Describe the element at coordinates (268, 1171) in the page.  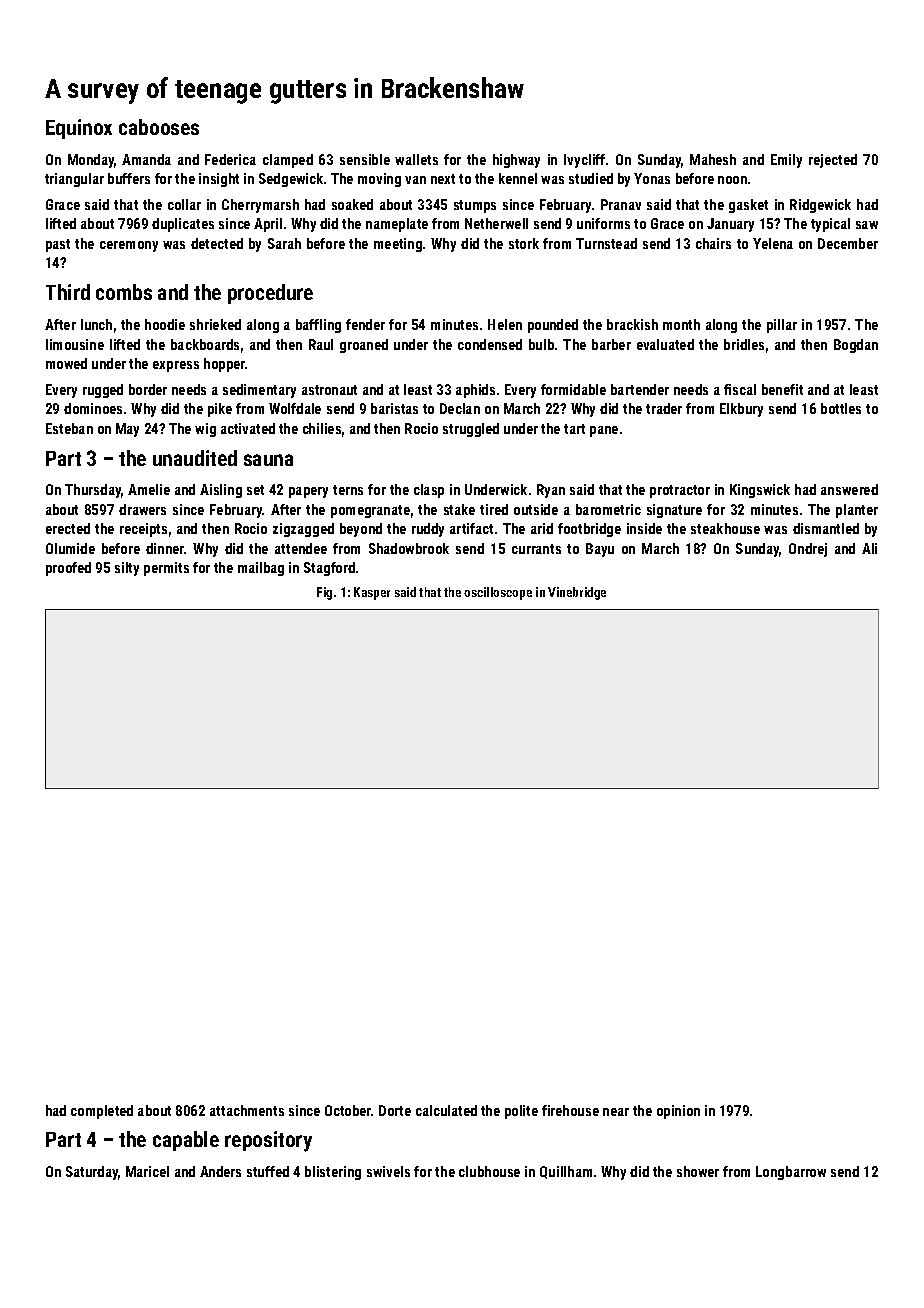
I see `stuffed` at that location.
